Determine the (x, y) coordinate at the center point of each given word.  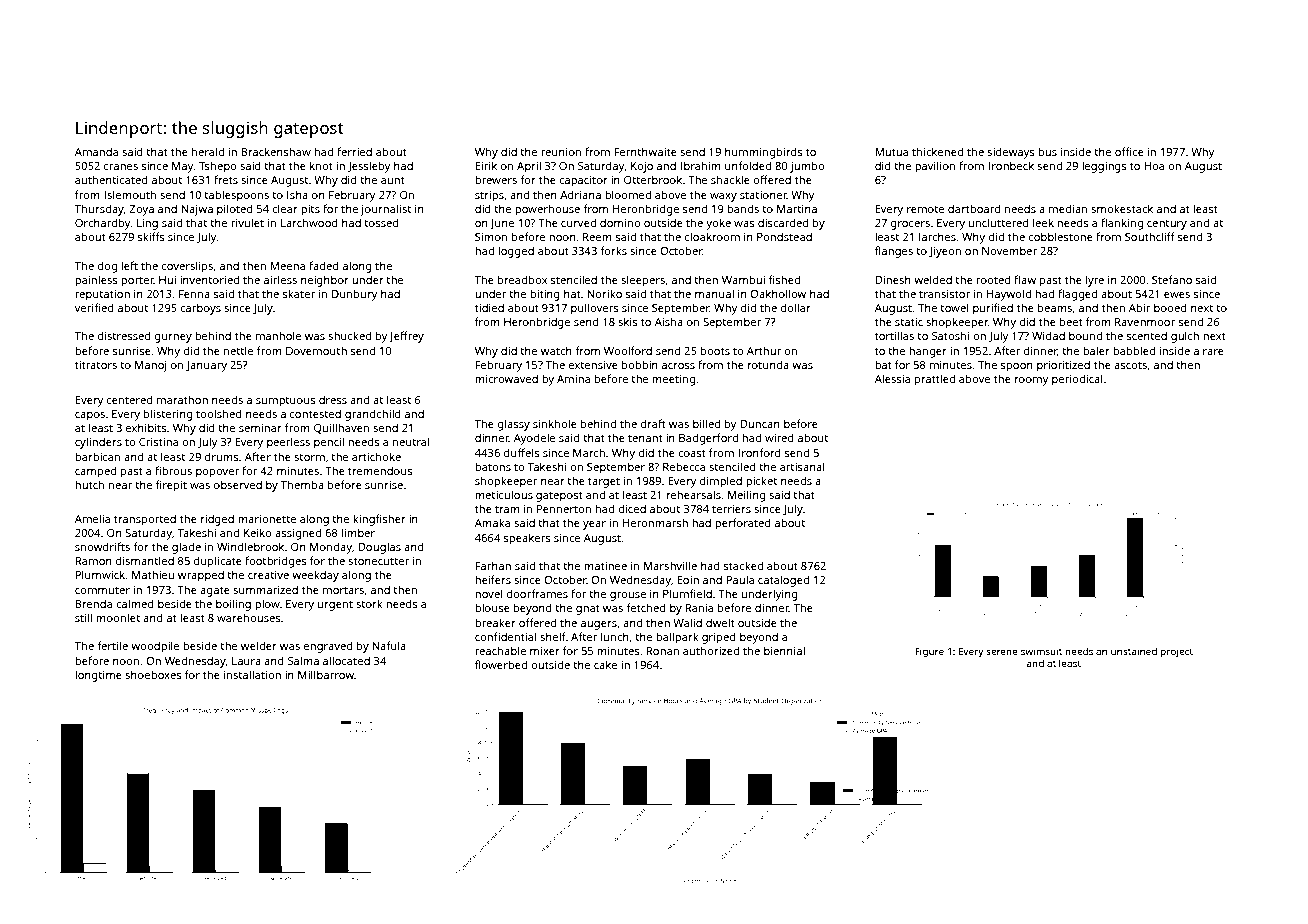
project (1176, 653)
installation (252, 674)
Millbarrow (326, 674)
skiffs (151, 236)
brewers (496, 179)
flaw (1025, 279)
